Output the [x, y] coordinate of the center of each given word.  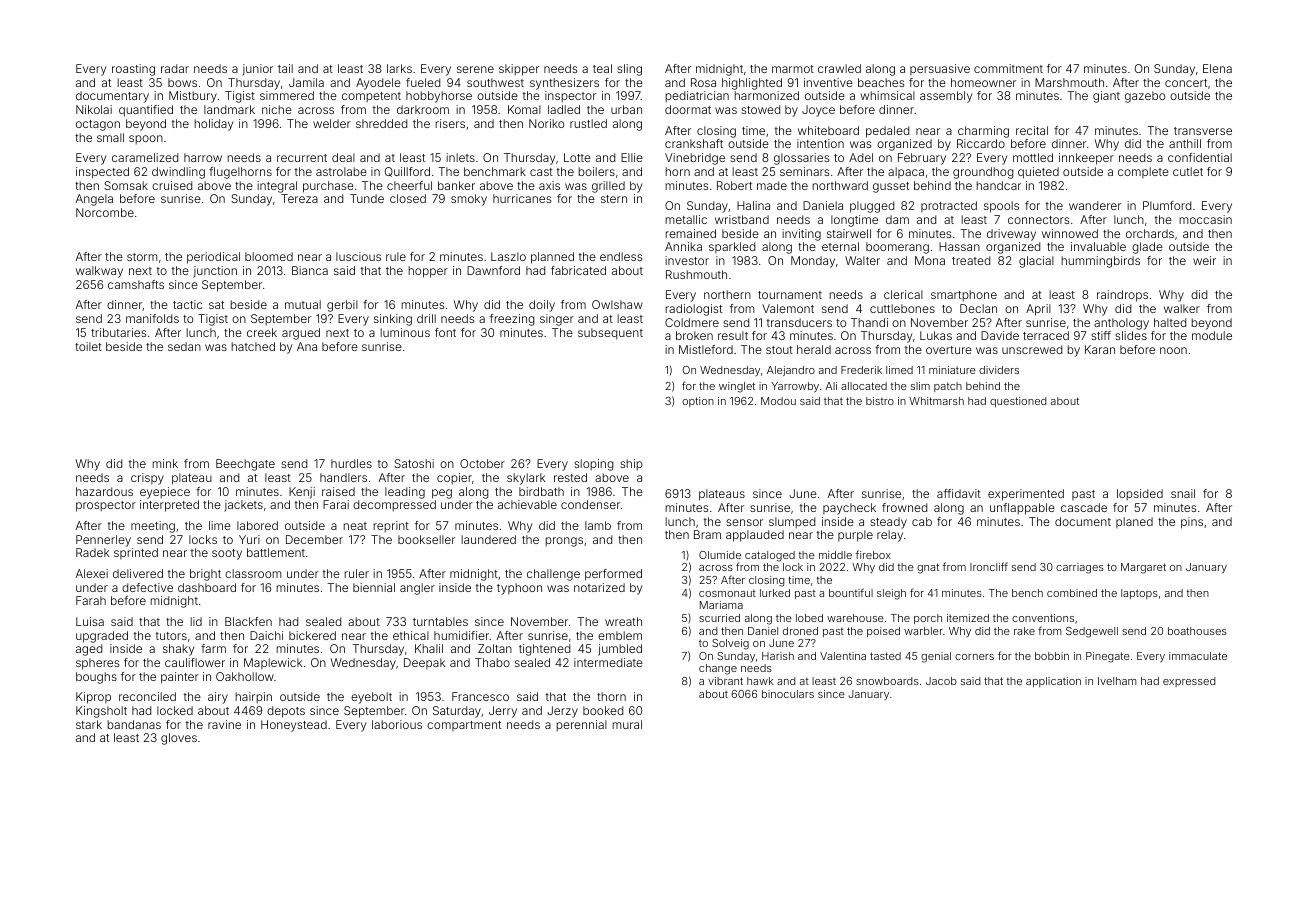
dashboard [207, 587]
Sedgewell [1092, 632]
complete [1143, 172]
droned [800, 631]
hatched [253, 346]
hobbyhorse [439, 97]
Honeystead [294, 726]
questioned [1018, 402]
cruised [172, 185]
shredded [381, 123]
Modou [778, 401]
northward [840, 185]
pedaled [887, 132]
